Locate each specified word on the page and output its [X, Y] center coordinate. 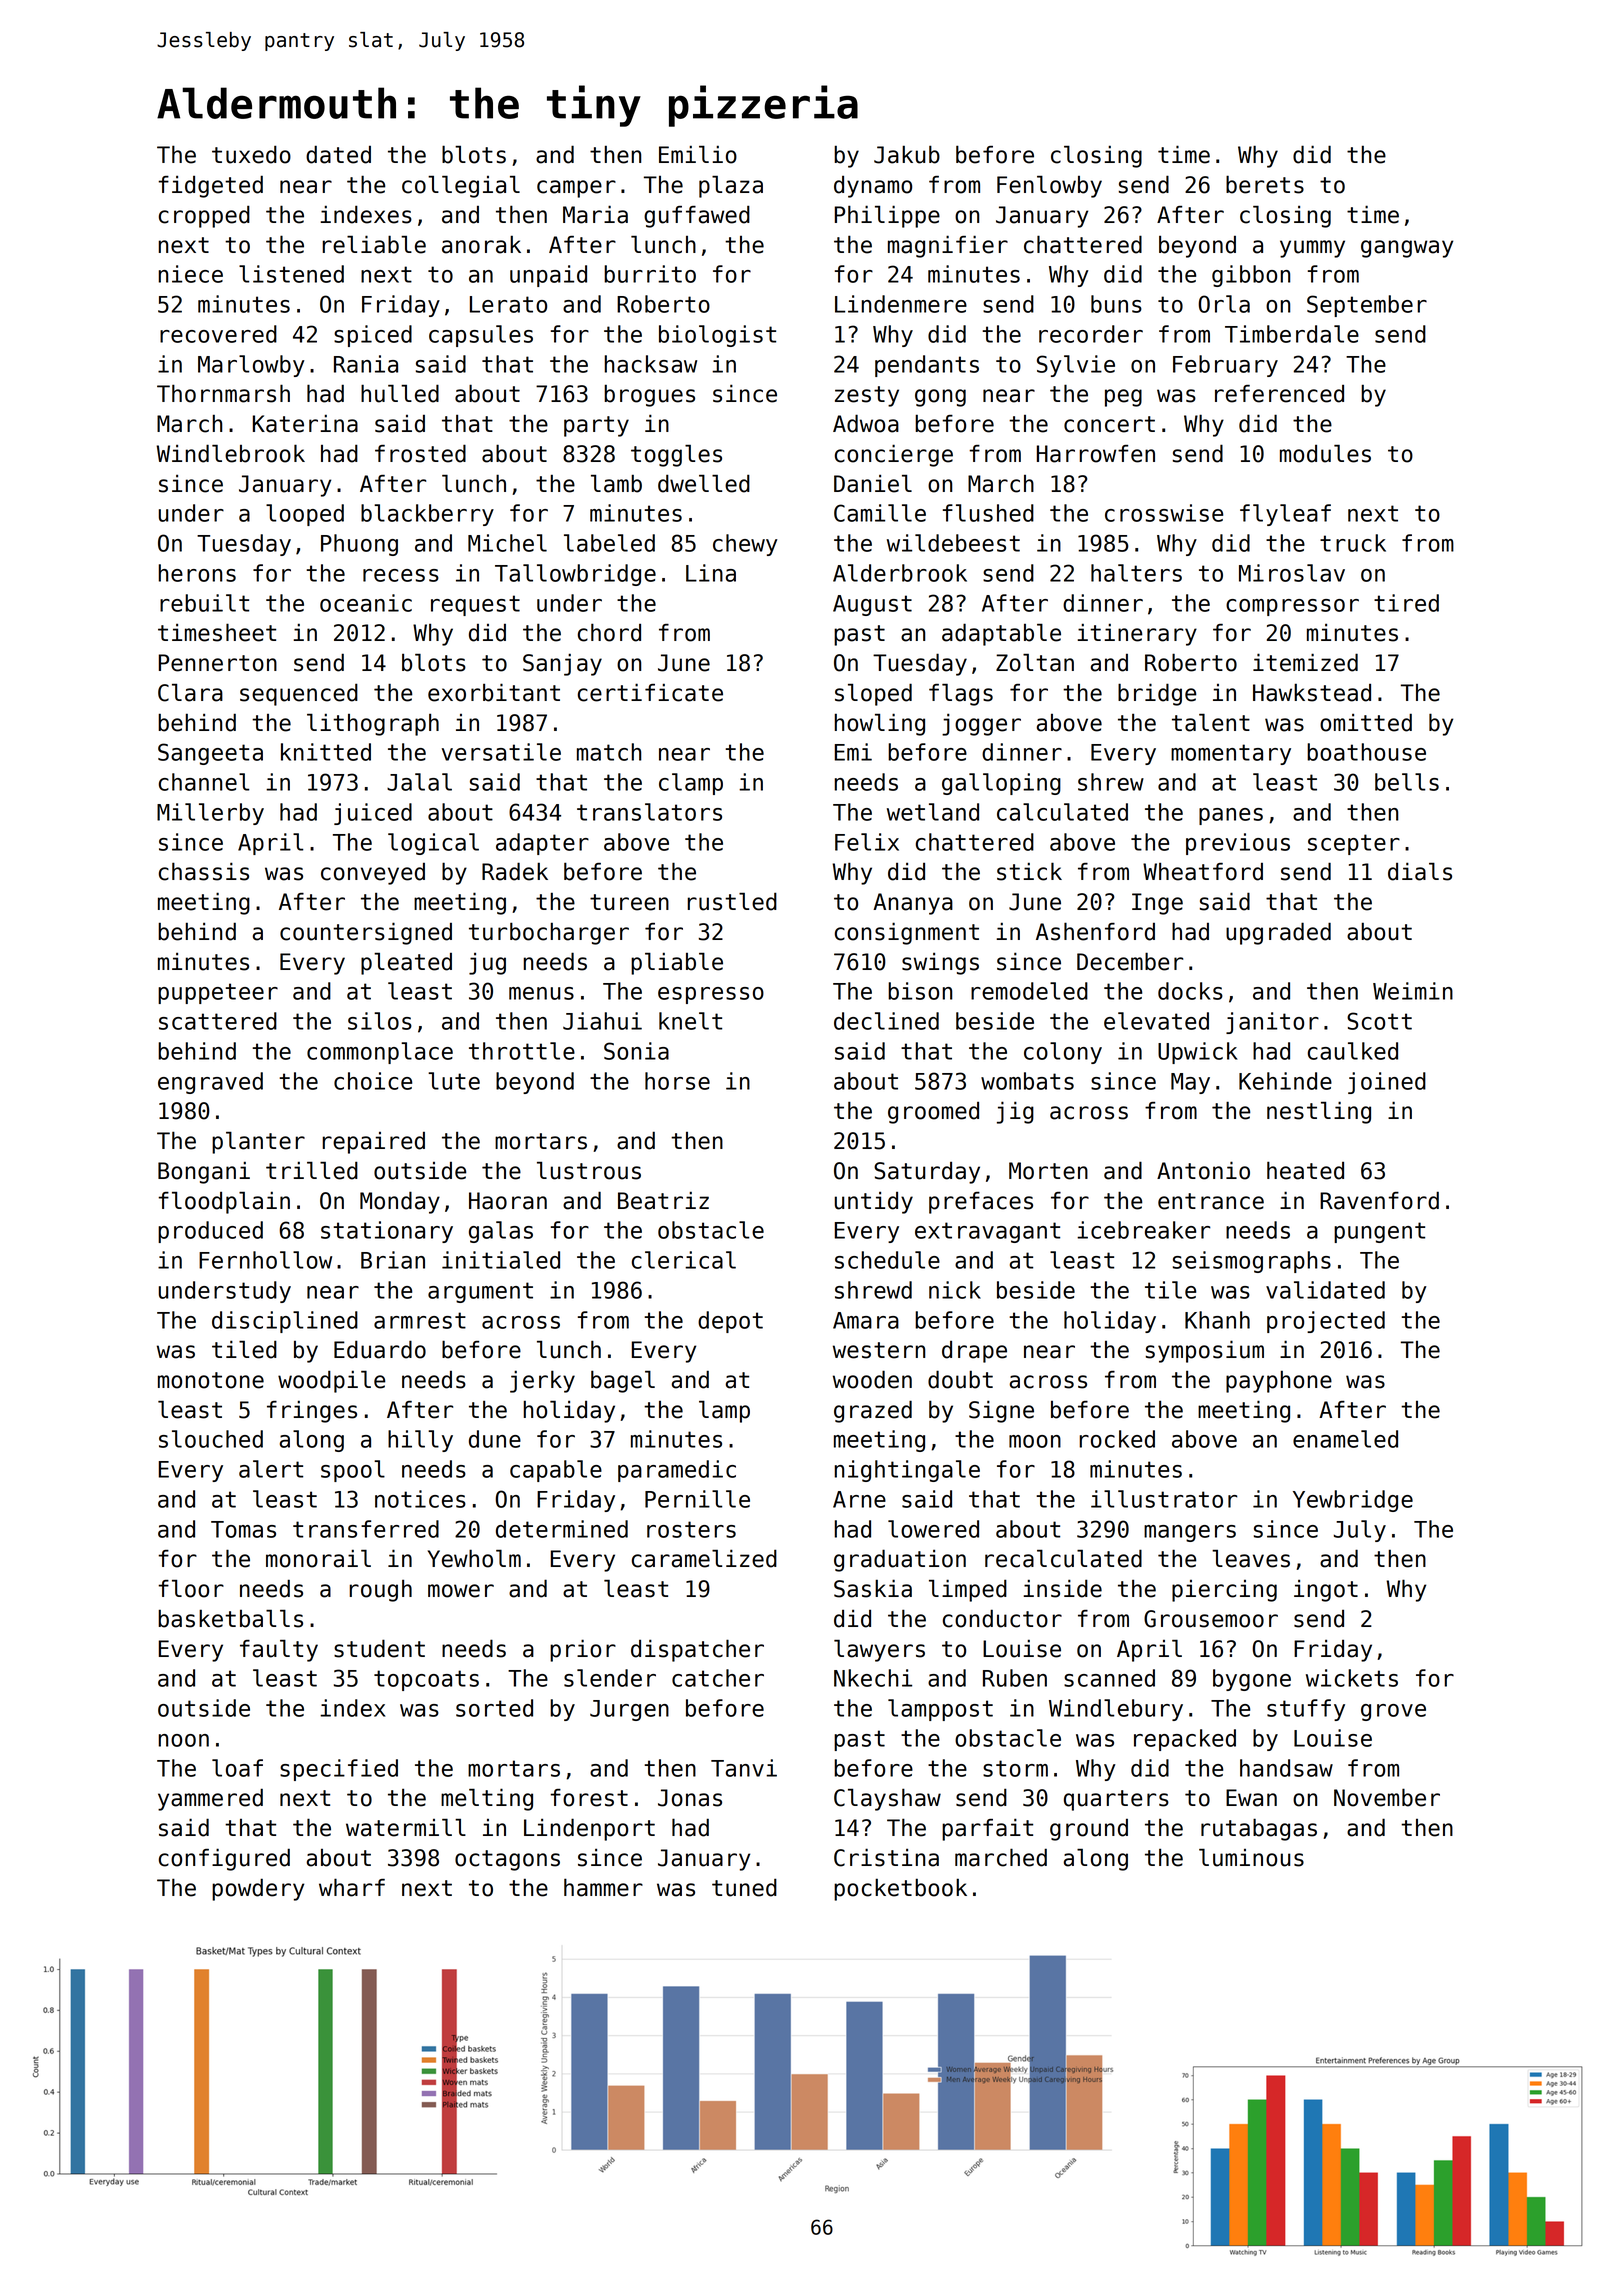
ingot [1326, 1591]
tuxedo [251, 154]
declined [886, 1021]
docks [1190, 991]
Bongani [204, 1172]
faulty [279, 1650]
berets [1265, 184]
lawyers [879, 1650]
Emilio [698, 154]
